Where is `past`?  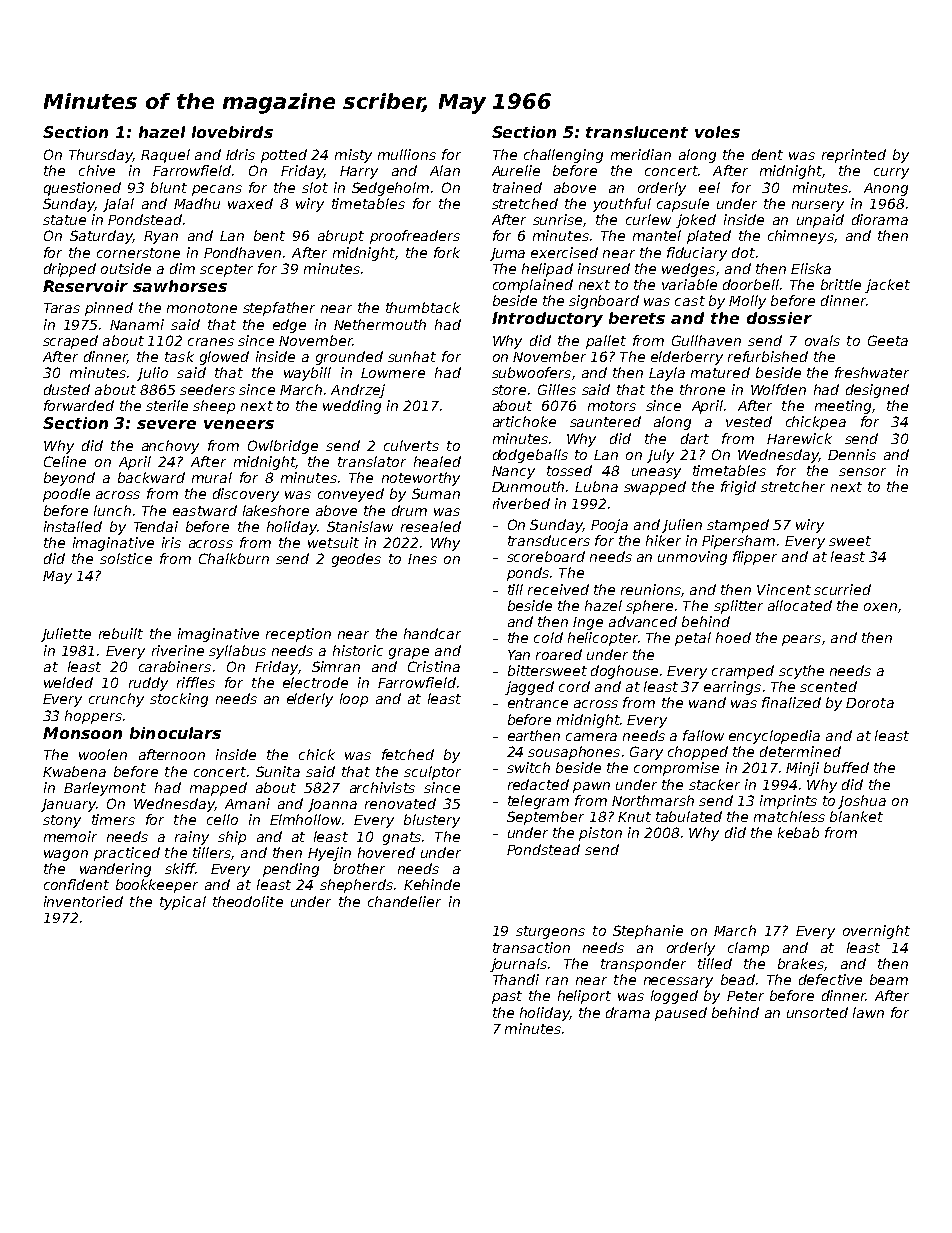 past is located at coordinates (507, 997).
